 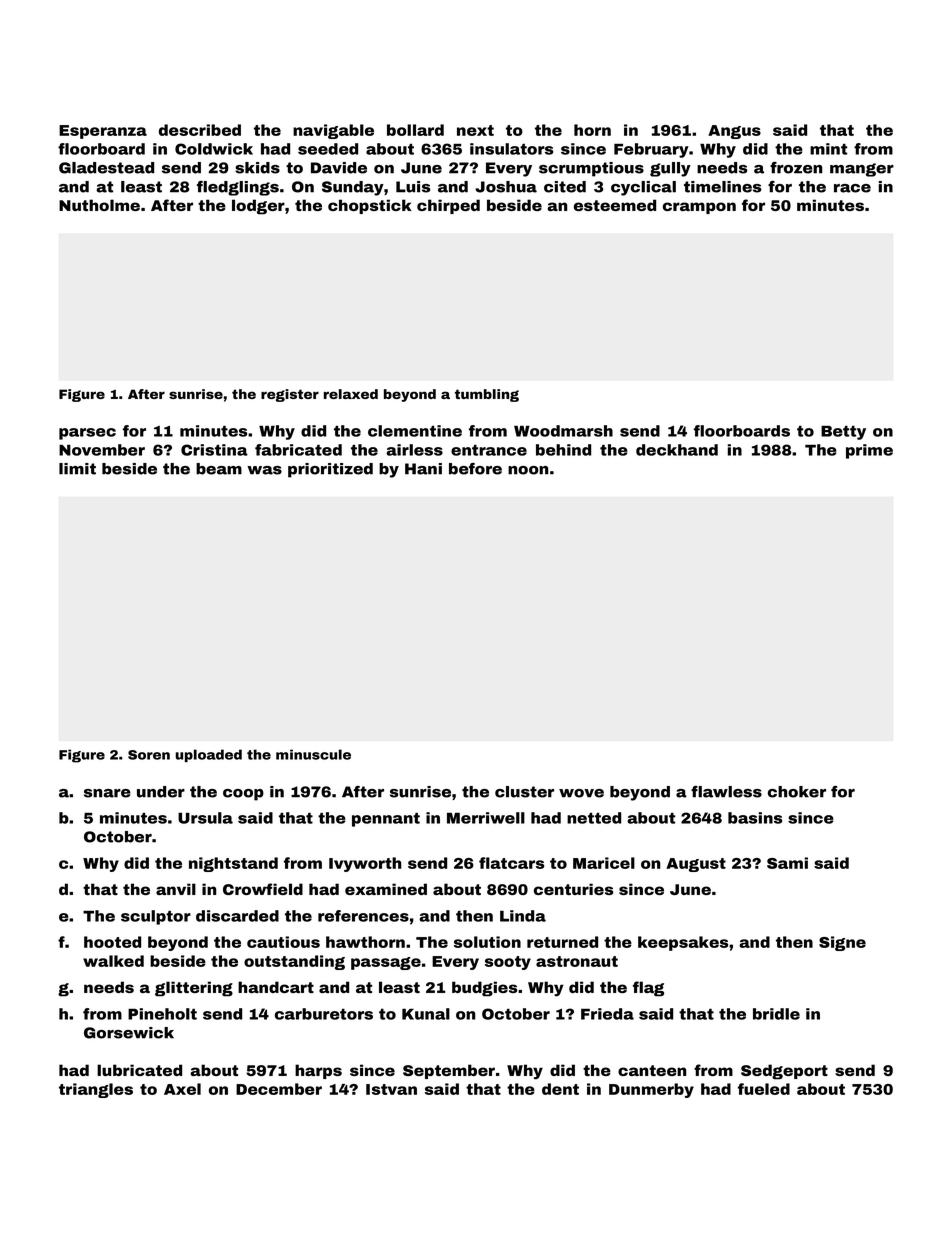 What do you see at coordinates (726, 792) in the image?
I see `flawless` at bounding box center [726, 792].
